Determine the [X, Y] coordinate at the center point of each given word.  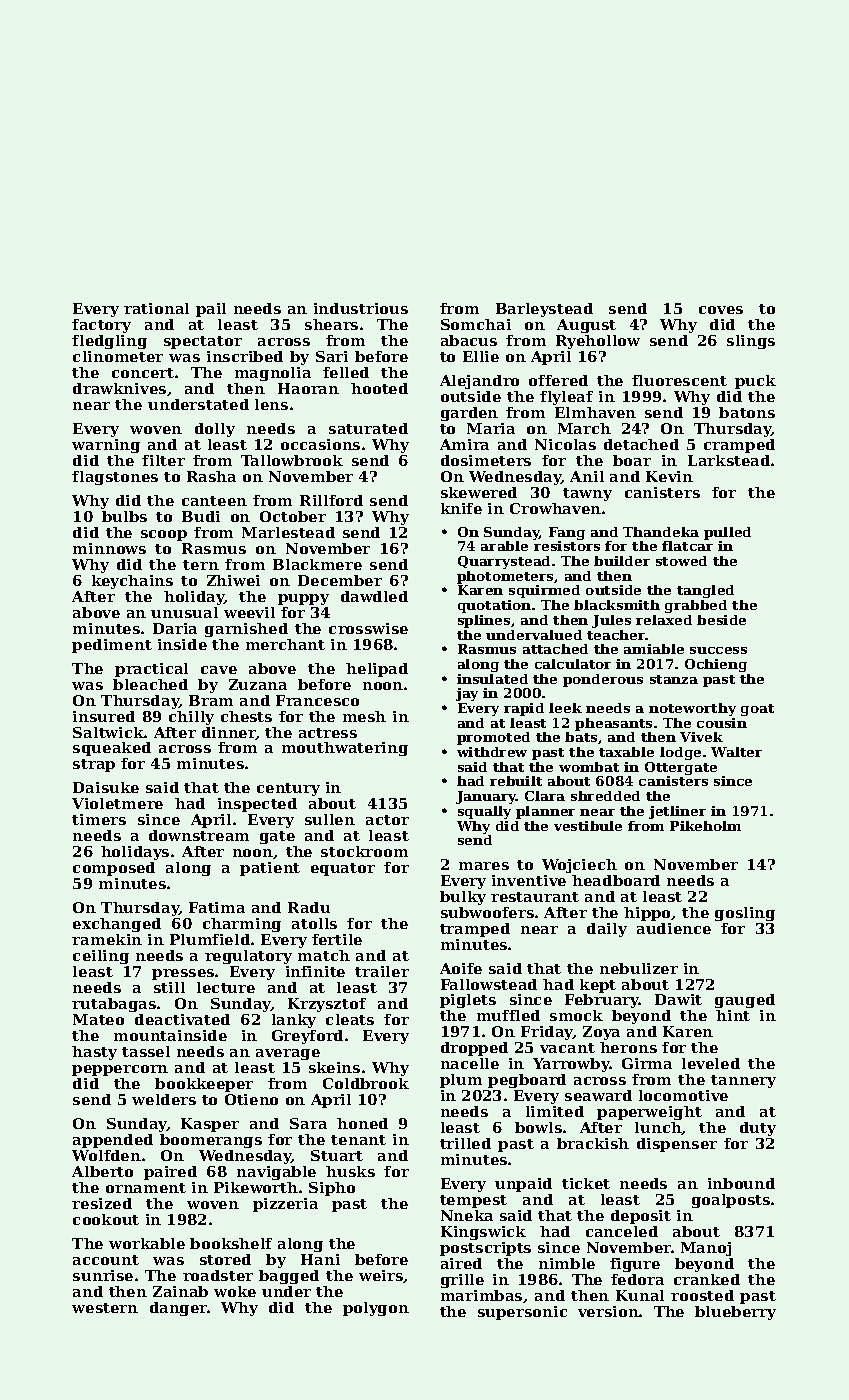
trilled [465, 1143]
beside [721, 620]
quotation [494, 606]
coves [721, 310]
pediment [112, 646]
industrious [361, 308]
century [288, 789]
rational [156, 308]
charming [242, 925]
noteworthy [692, 709]
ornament [146, 1188]
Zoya [601, 1033]
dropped [474, 1049]
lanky [294, 1021]
